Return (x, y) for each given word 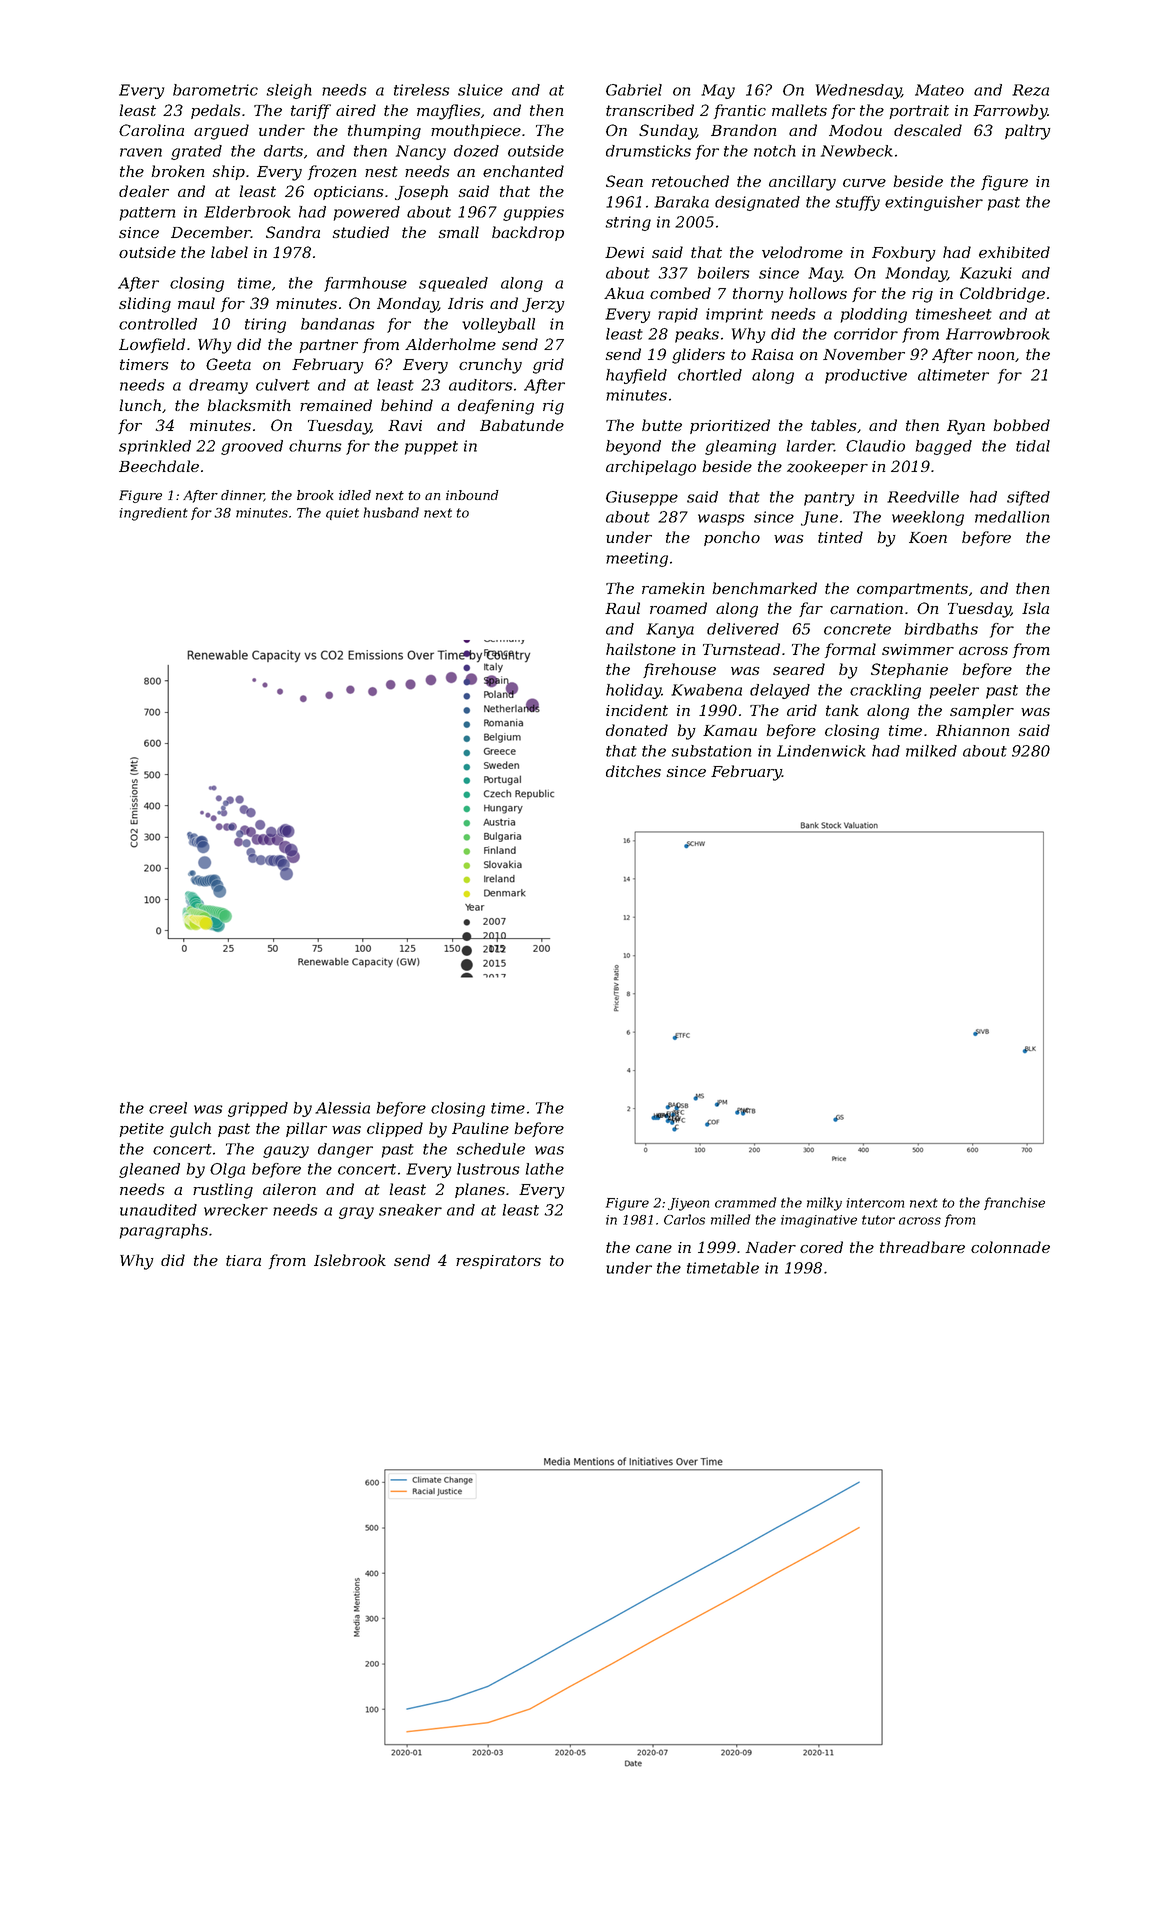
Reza (1030, 90)
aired (356, 110)
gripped (258, 1109)
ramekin (673, 588)
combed (680, 293)
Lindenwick (821, 751)
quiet (342, 514)
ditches (633, 771)
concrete (857, 629)
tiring (265, 325)
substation (711, 751)
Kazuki (986, 273)
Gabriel (634, 90)
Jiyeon (688, 1204)
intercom (875, 1203)
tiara (243, 1260)
